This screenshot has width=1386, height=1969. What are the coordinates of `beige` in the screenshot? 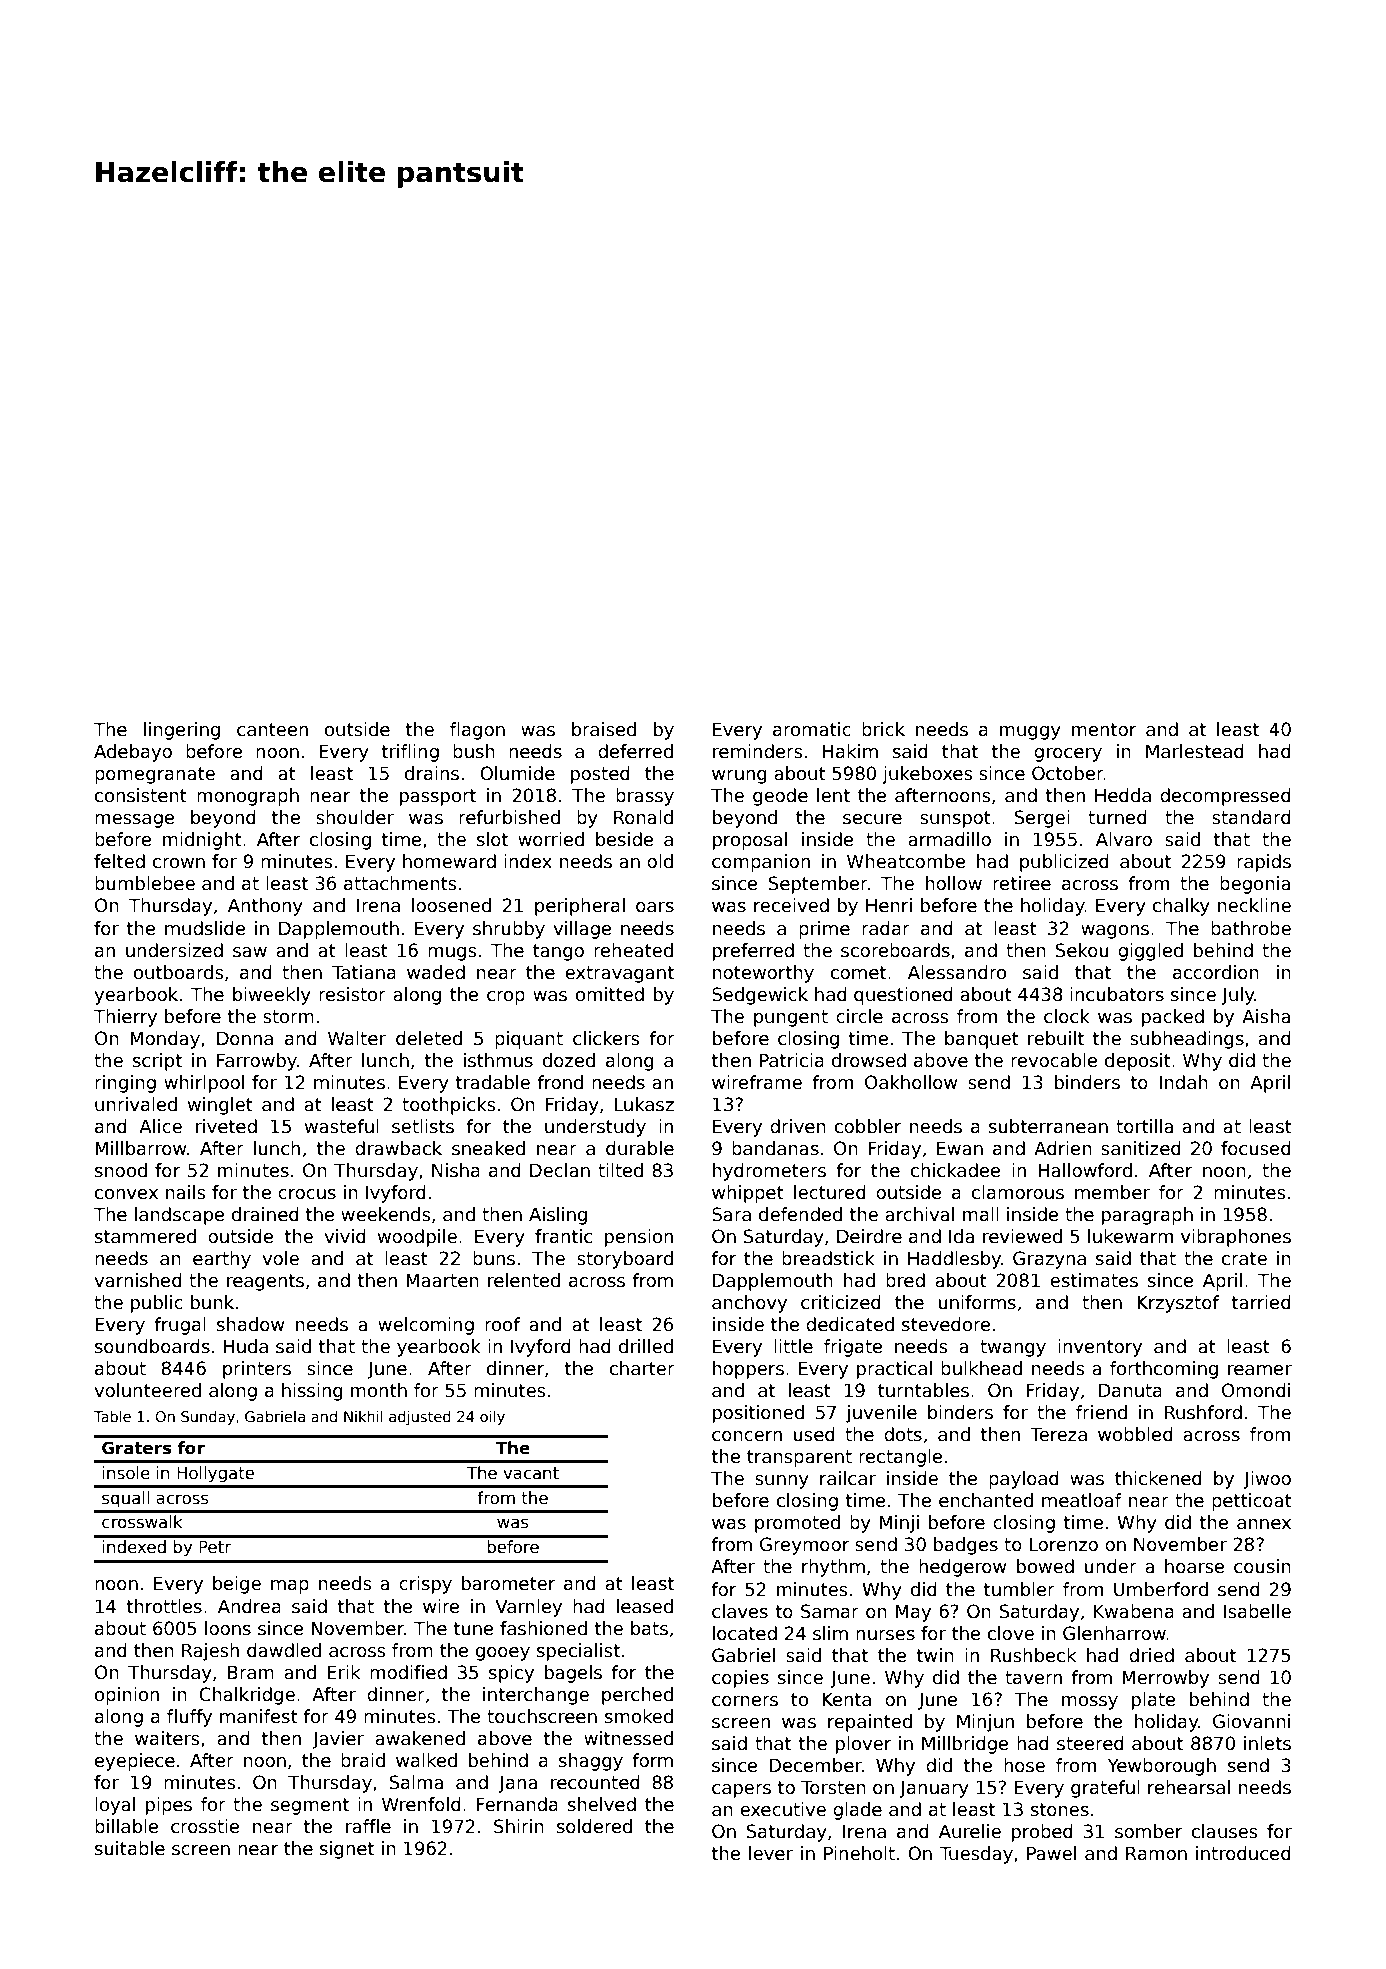 It's located at (237, 1585).
